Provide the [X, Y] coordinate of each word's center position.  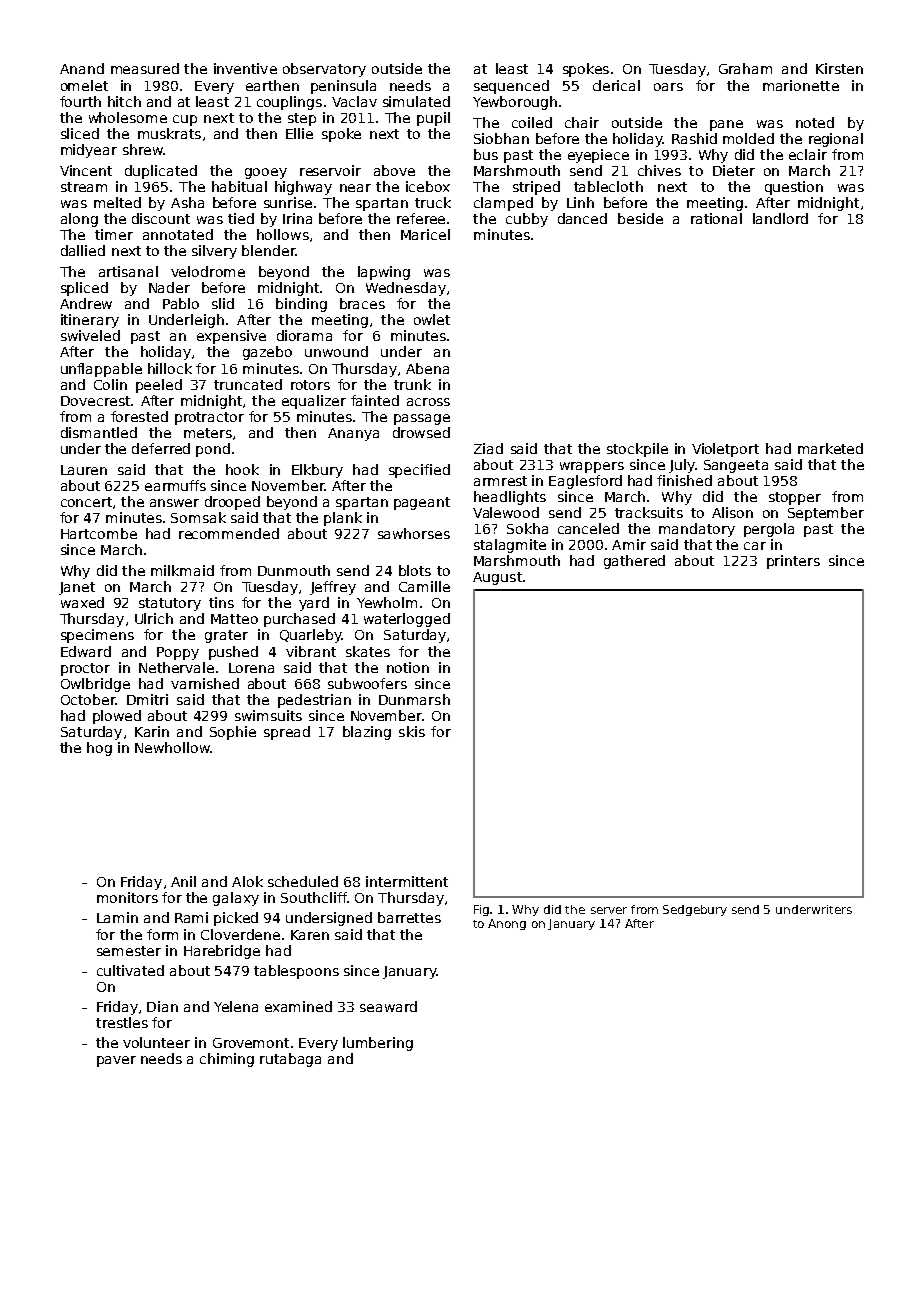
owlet [432, 319]
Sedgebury [695, 910]
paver [116, 1061]
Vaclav [354, 101]
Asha [187, 202]
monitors [127, 897]
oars [668, 87]
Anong [507, 924]
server [609, 910]
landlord [780, 218]
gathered [634, 562]
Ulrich [154, 618]
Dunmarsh [414, 699]
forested [139, 416]
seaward [388, 1006]
